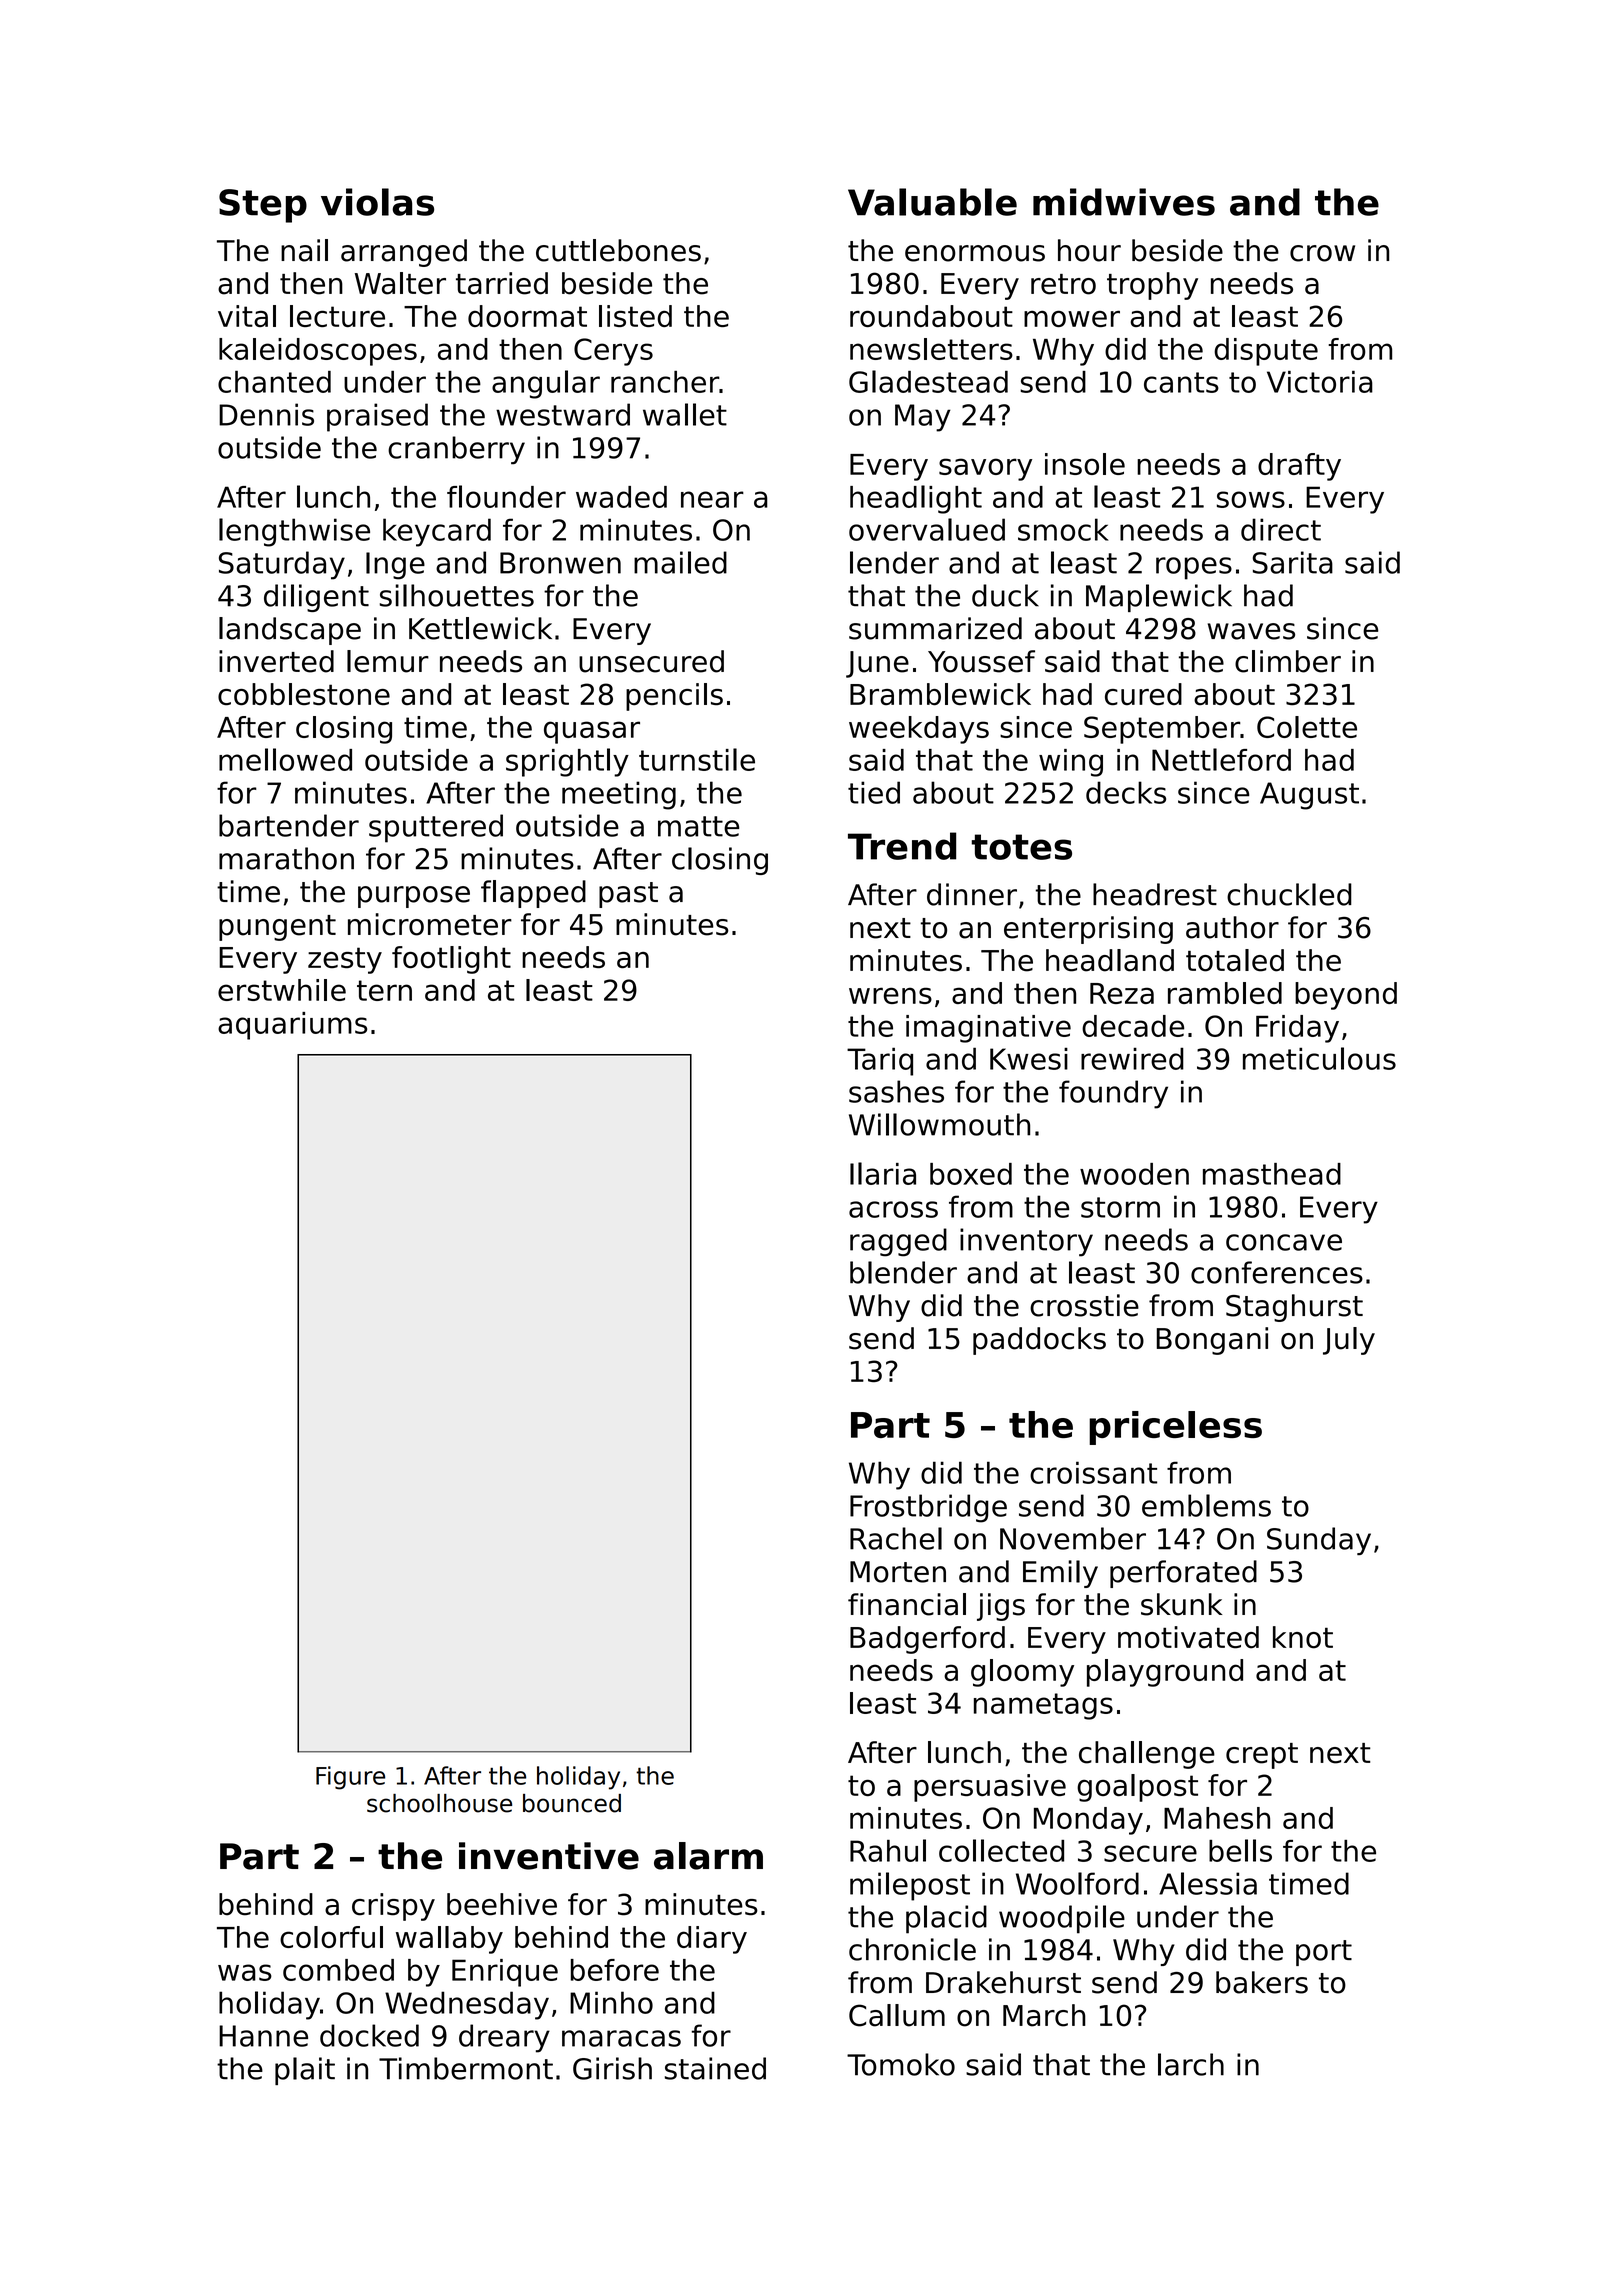 This page has width=1620, height=2292. What do you see at coordinates (1124, 202) in the page?
I see `midwives` at bounding box center [1124, 202].
